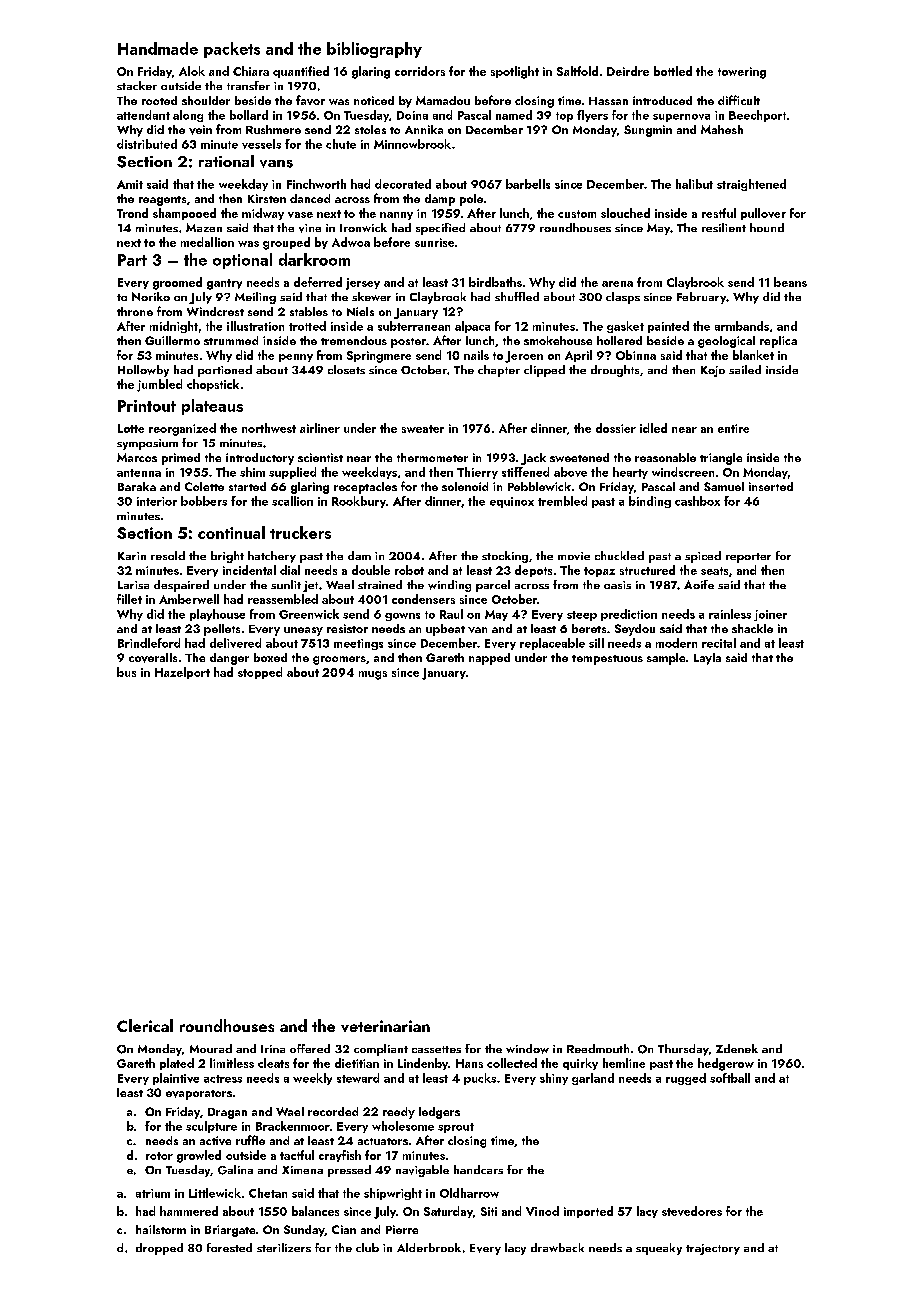 The width and height of the screenshot is (924, 1308). What do you see at coordinates (469, 1193) in the screenshot?
I see `Oldharrow` at bounding box center [469, 1193].
